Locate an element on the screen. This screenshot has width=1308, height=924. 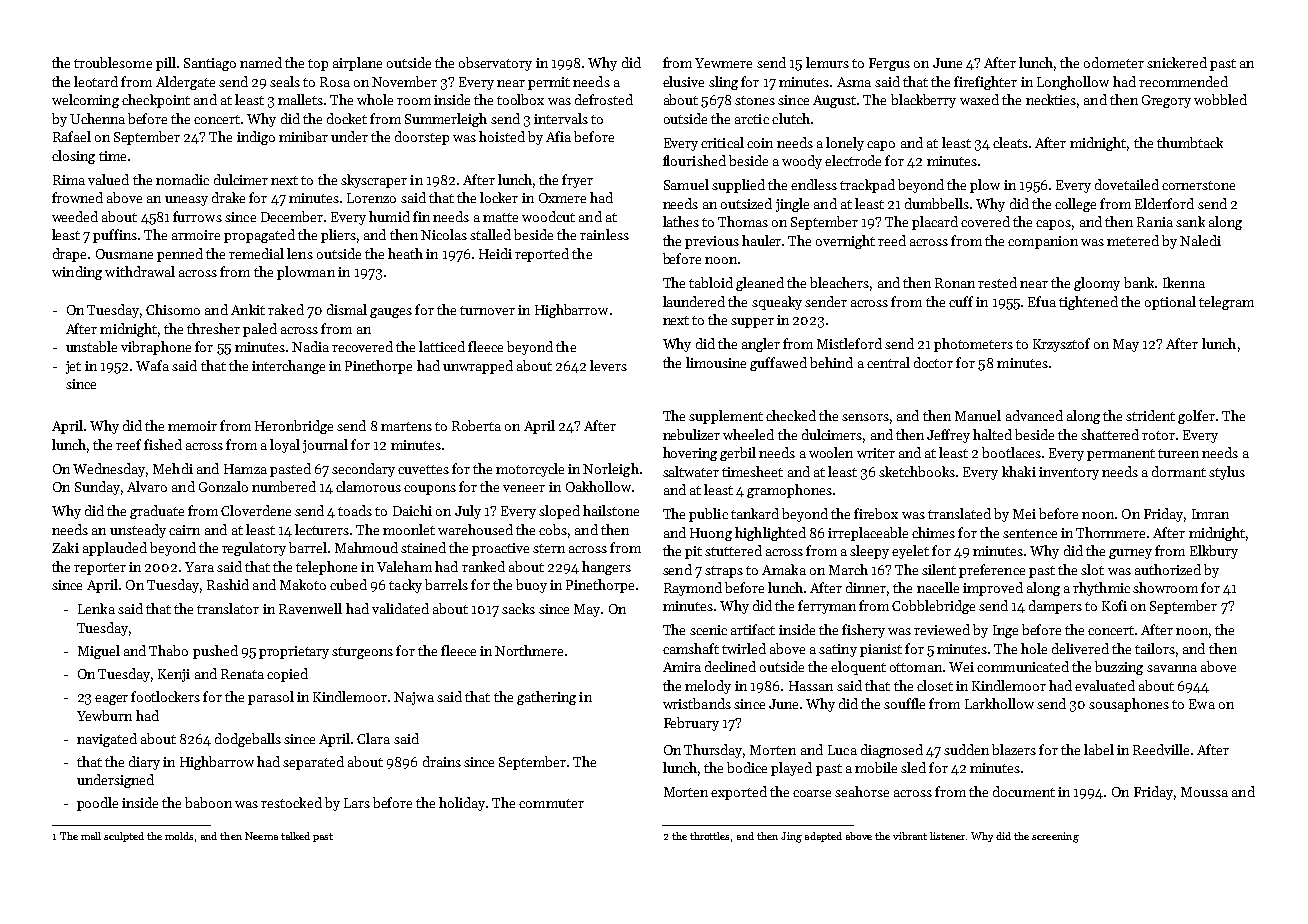
gleaned is located at coordinates (760, 284).
